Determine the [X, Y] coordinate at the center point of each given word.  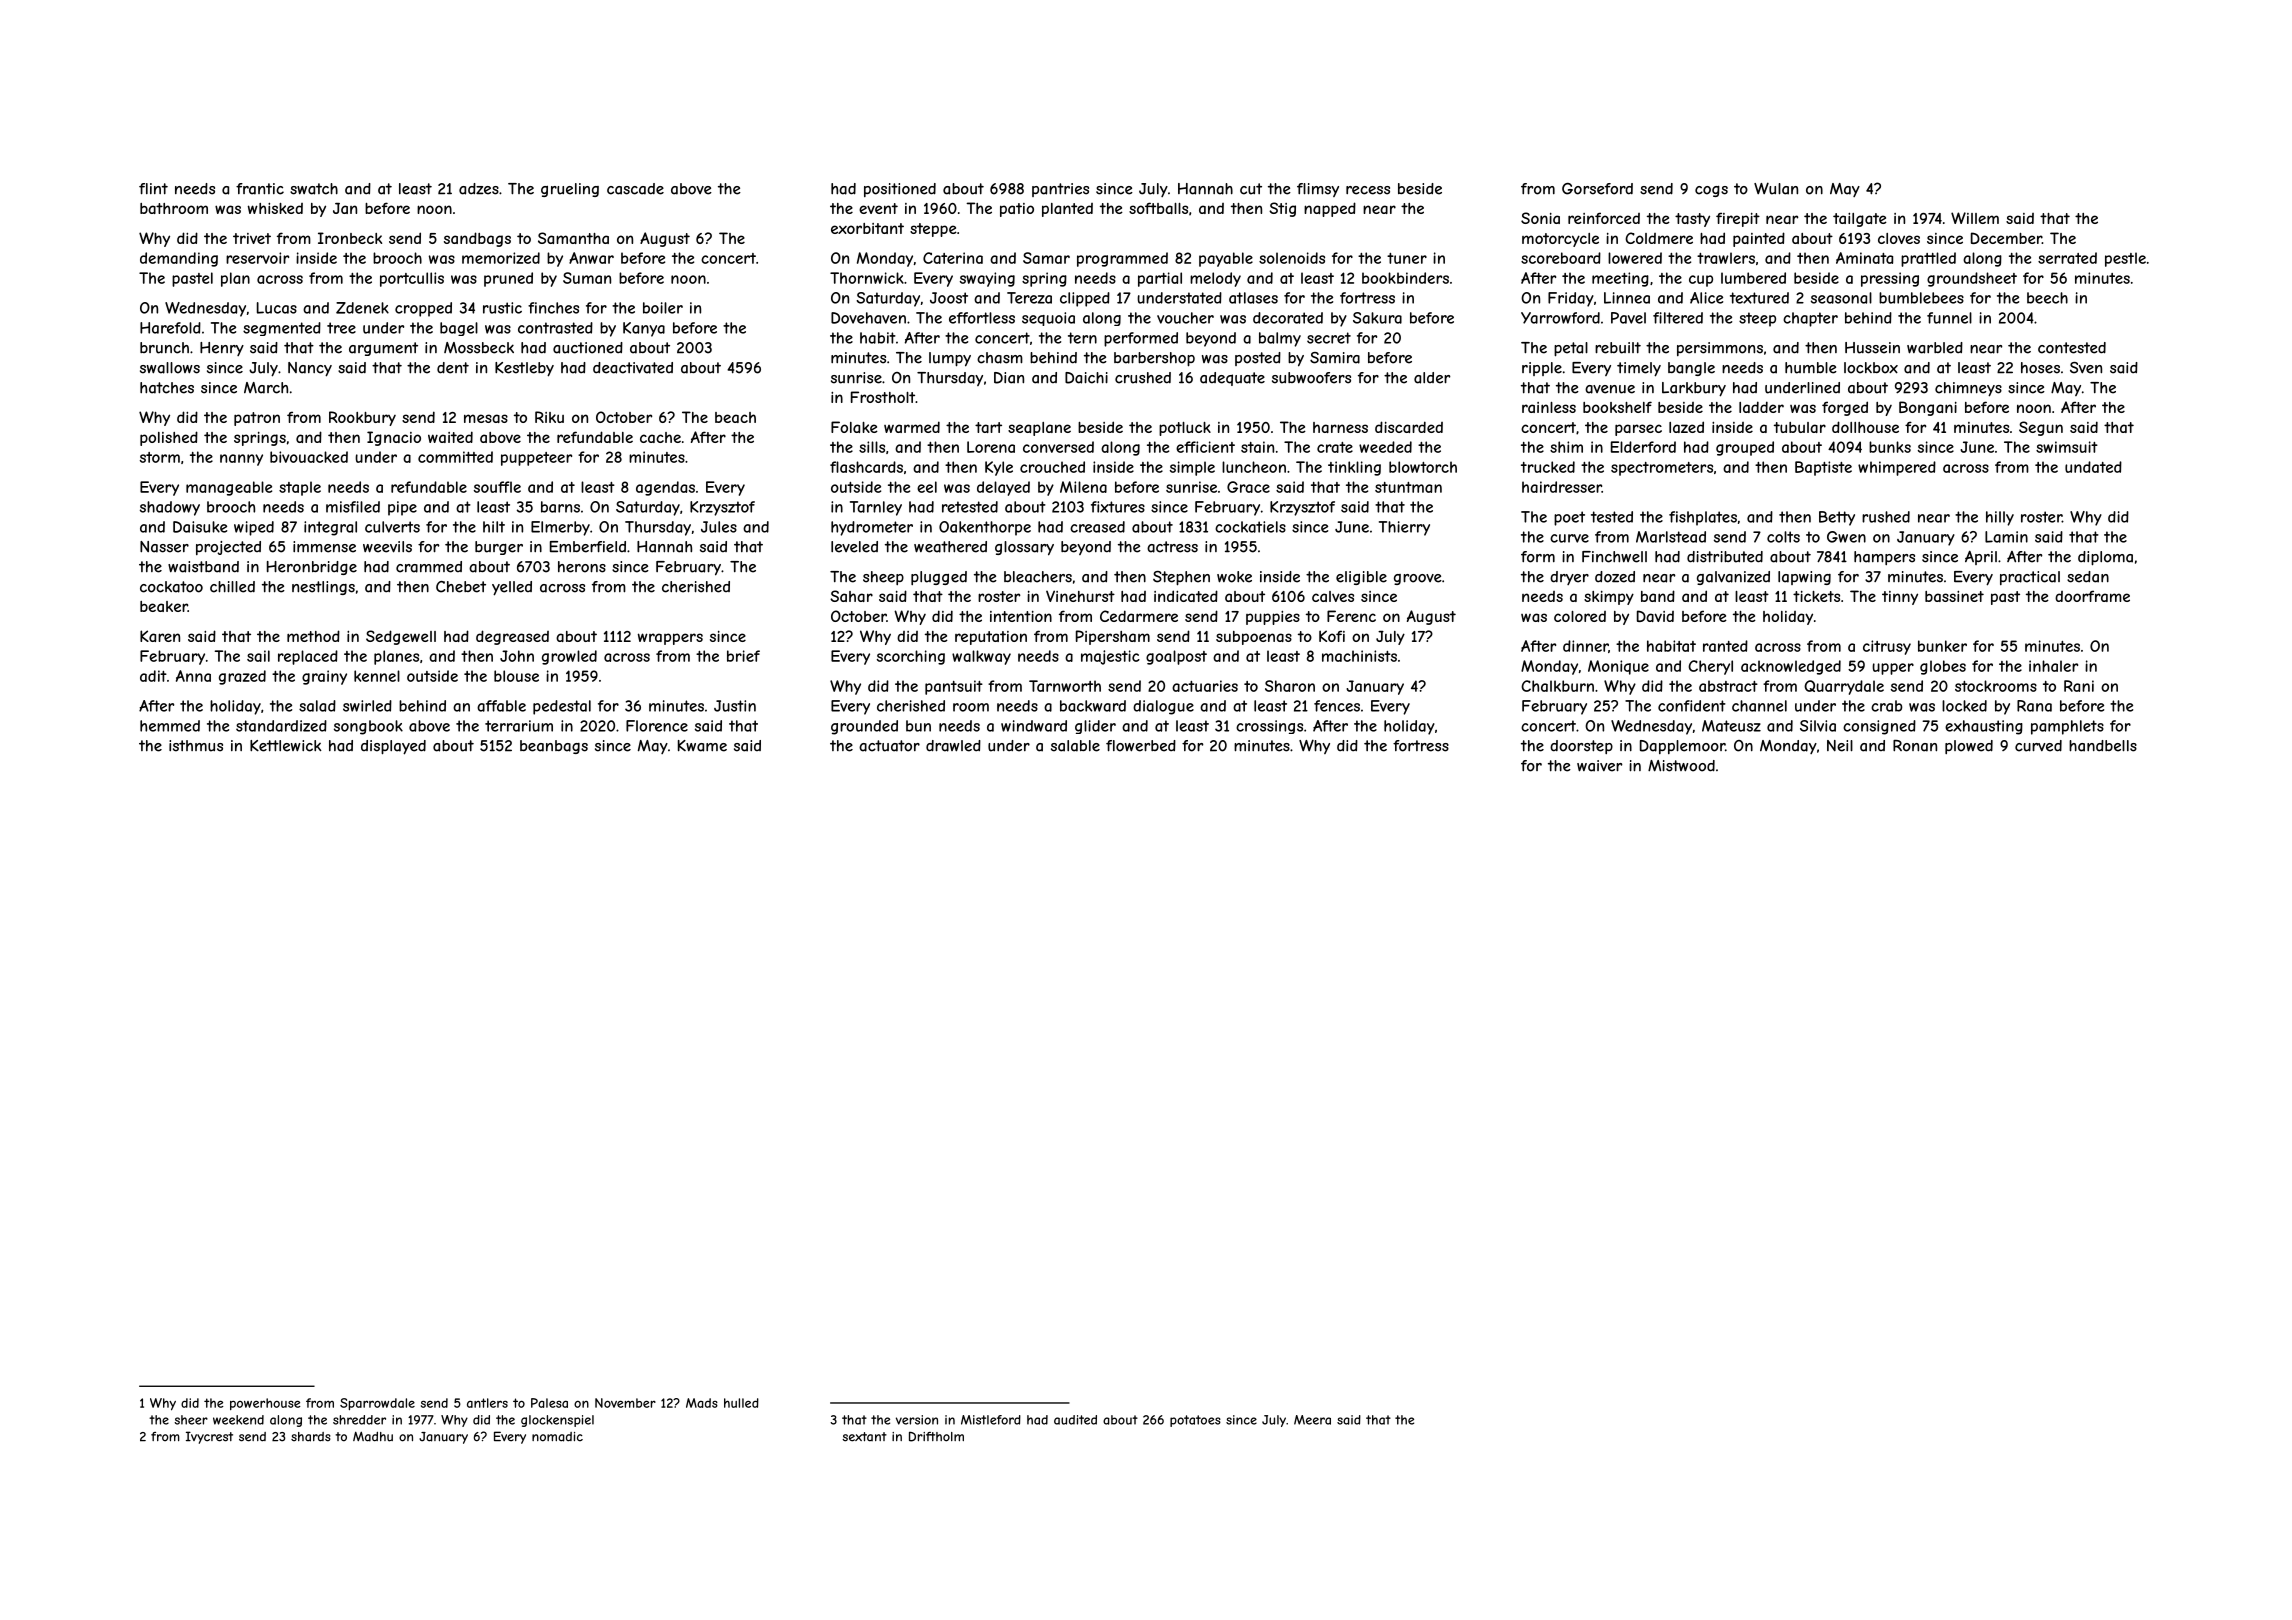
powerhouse [265, 1404]
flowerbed [1141, 746]
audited [1075, 1420]
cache [660, 437]
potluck [1185, 429]
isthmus [196, 746]
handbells [2103, 746]
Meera [1312, 1420]
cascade [635, 189]
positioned [900, 190]
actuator [889, 746]
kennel [377, 676]
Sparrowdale [377, 1404]
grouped [1745, 448]
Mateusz [1731, 726]
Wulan [1776, 188]
